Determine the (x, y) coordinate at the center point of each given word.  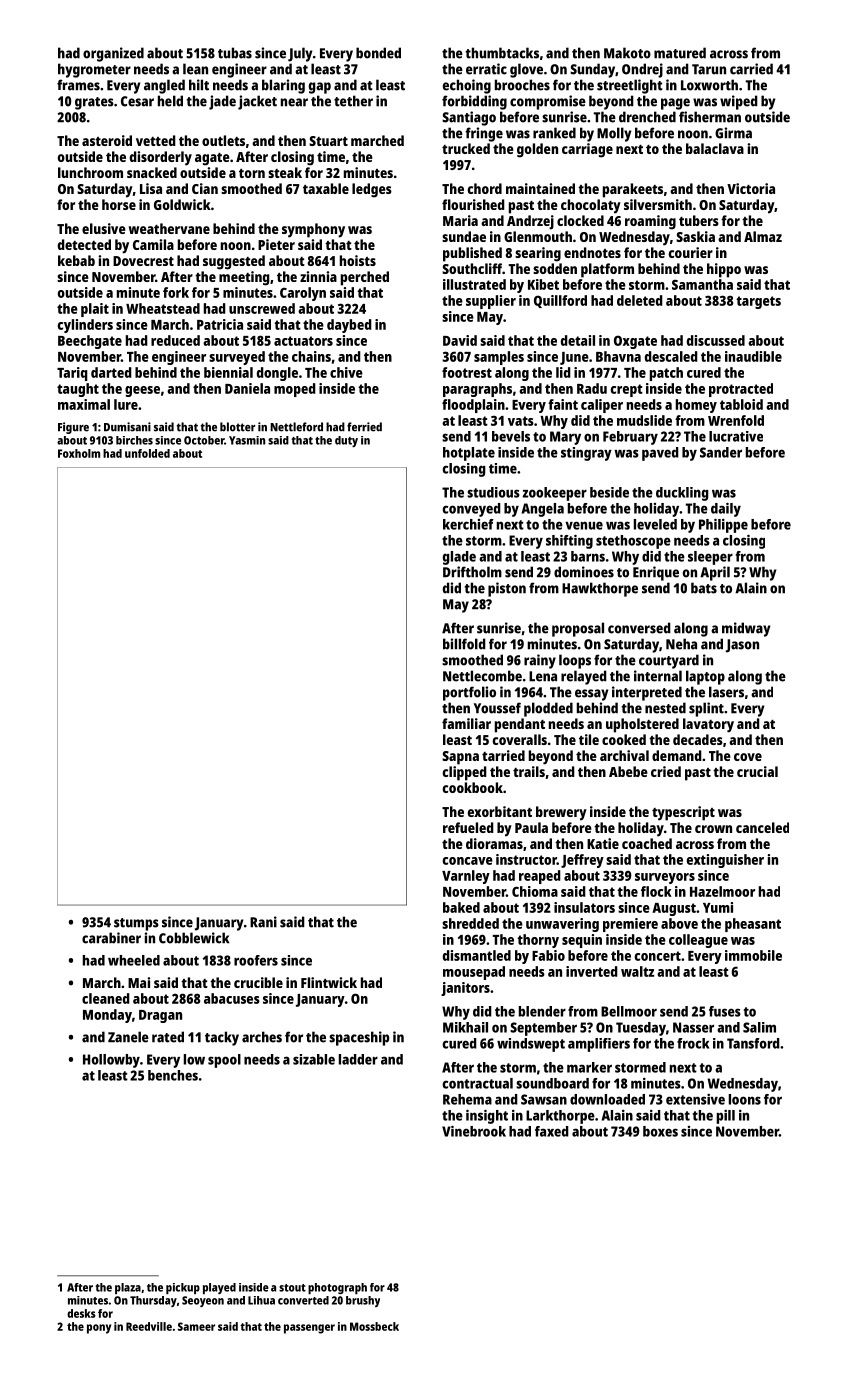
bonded (378, 53)
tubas (235, 53)
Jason (742, 646)
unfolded (147, 453)
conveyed (472, 510)
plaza (128, 1288)
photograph (337, 1288)
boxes (660, 1131)
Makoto (627, 53)
